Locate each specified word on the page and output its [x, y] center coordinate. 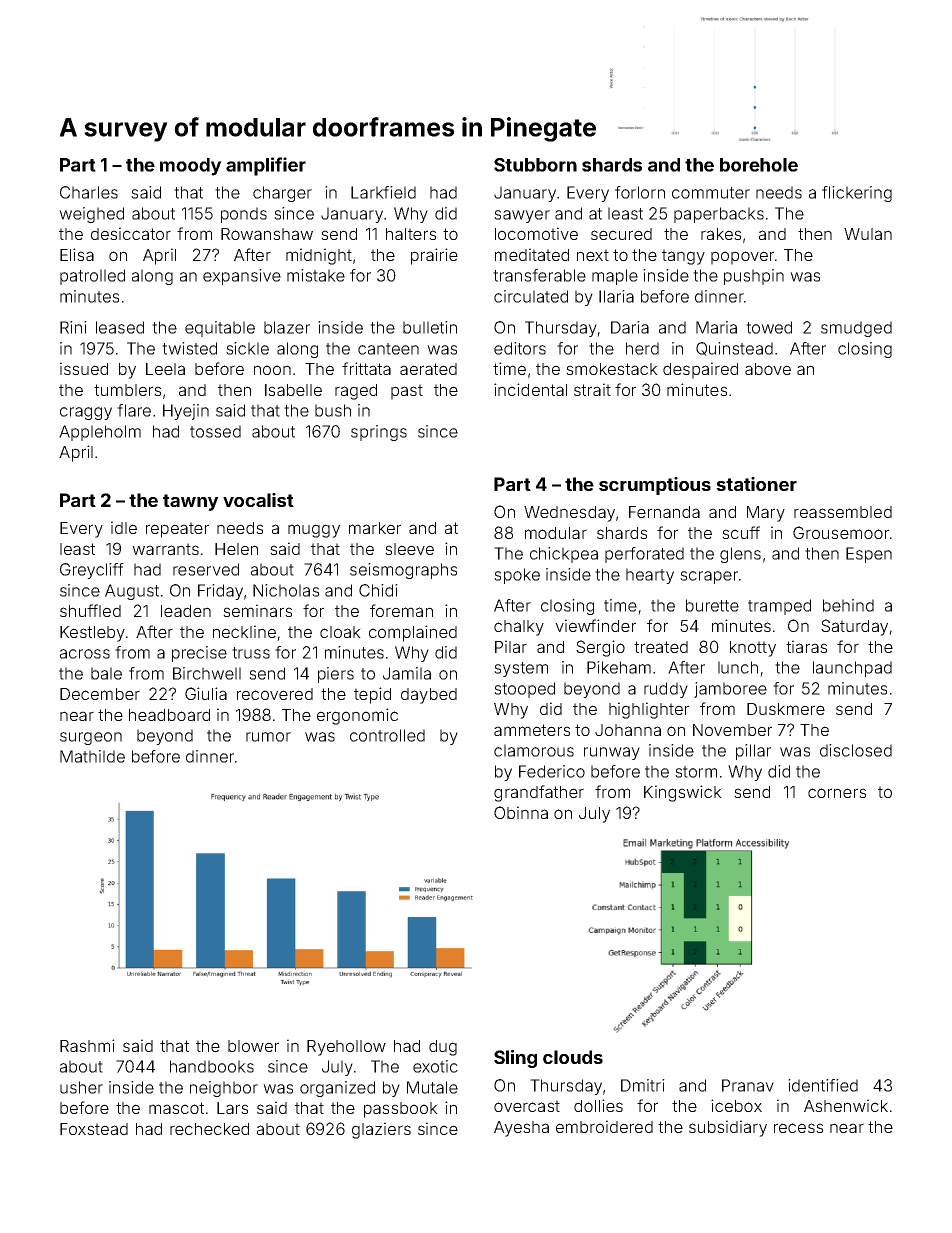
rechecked [209, 1129]
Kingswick [683, 793]
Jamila [407, 673]
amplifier [266, 166]
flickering [857, 194]
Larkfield [383, 192]
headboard [169, 715]
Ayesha [521, 1129]
